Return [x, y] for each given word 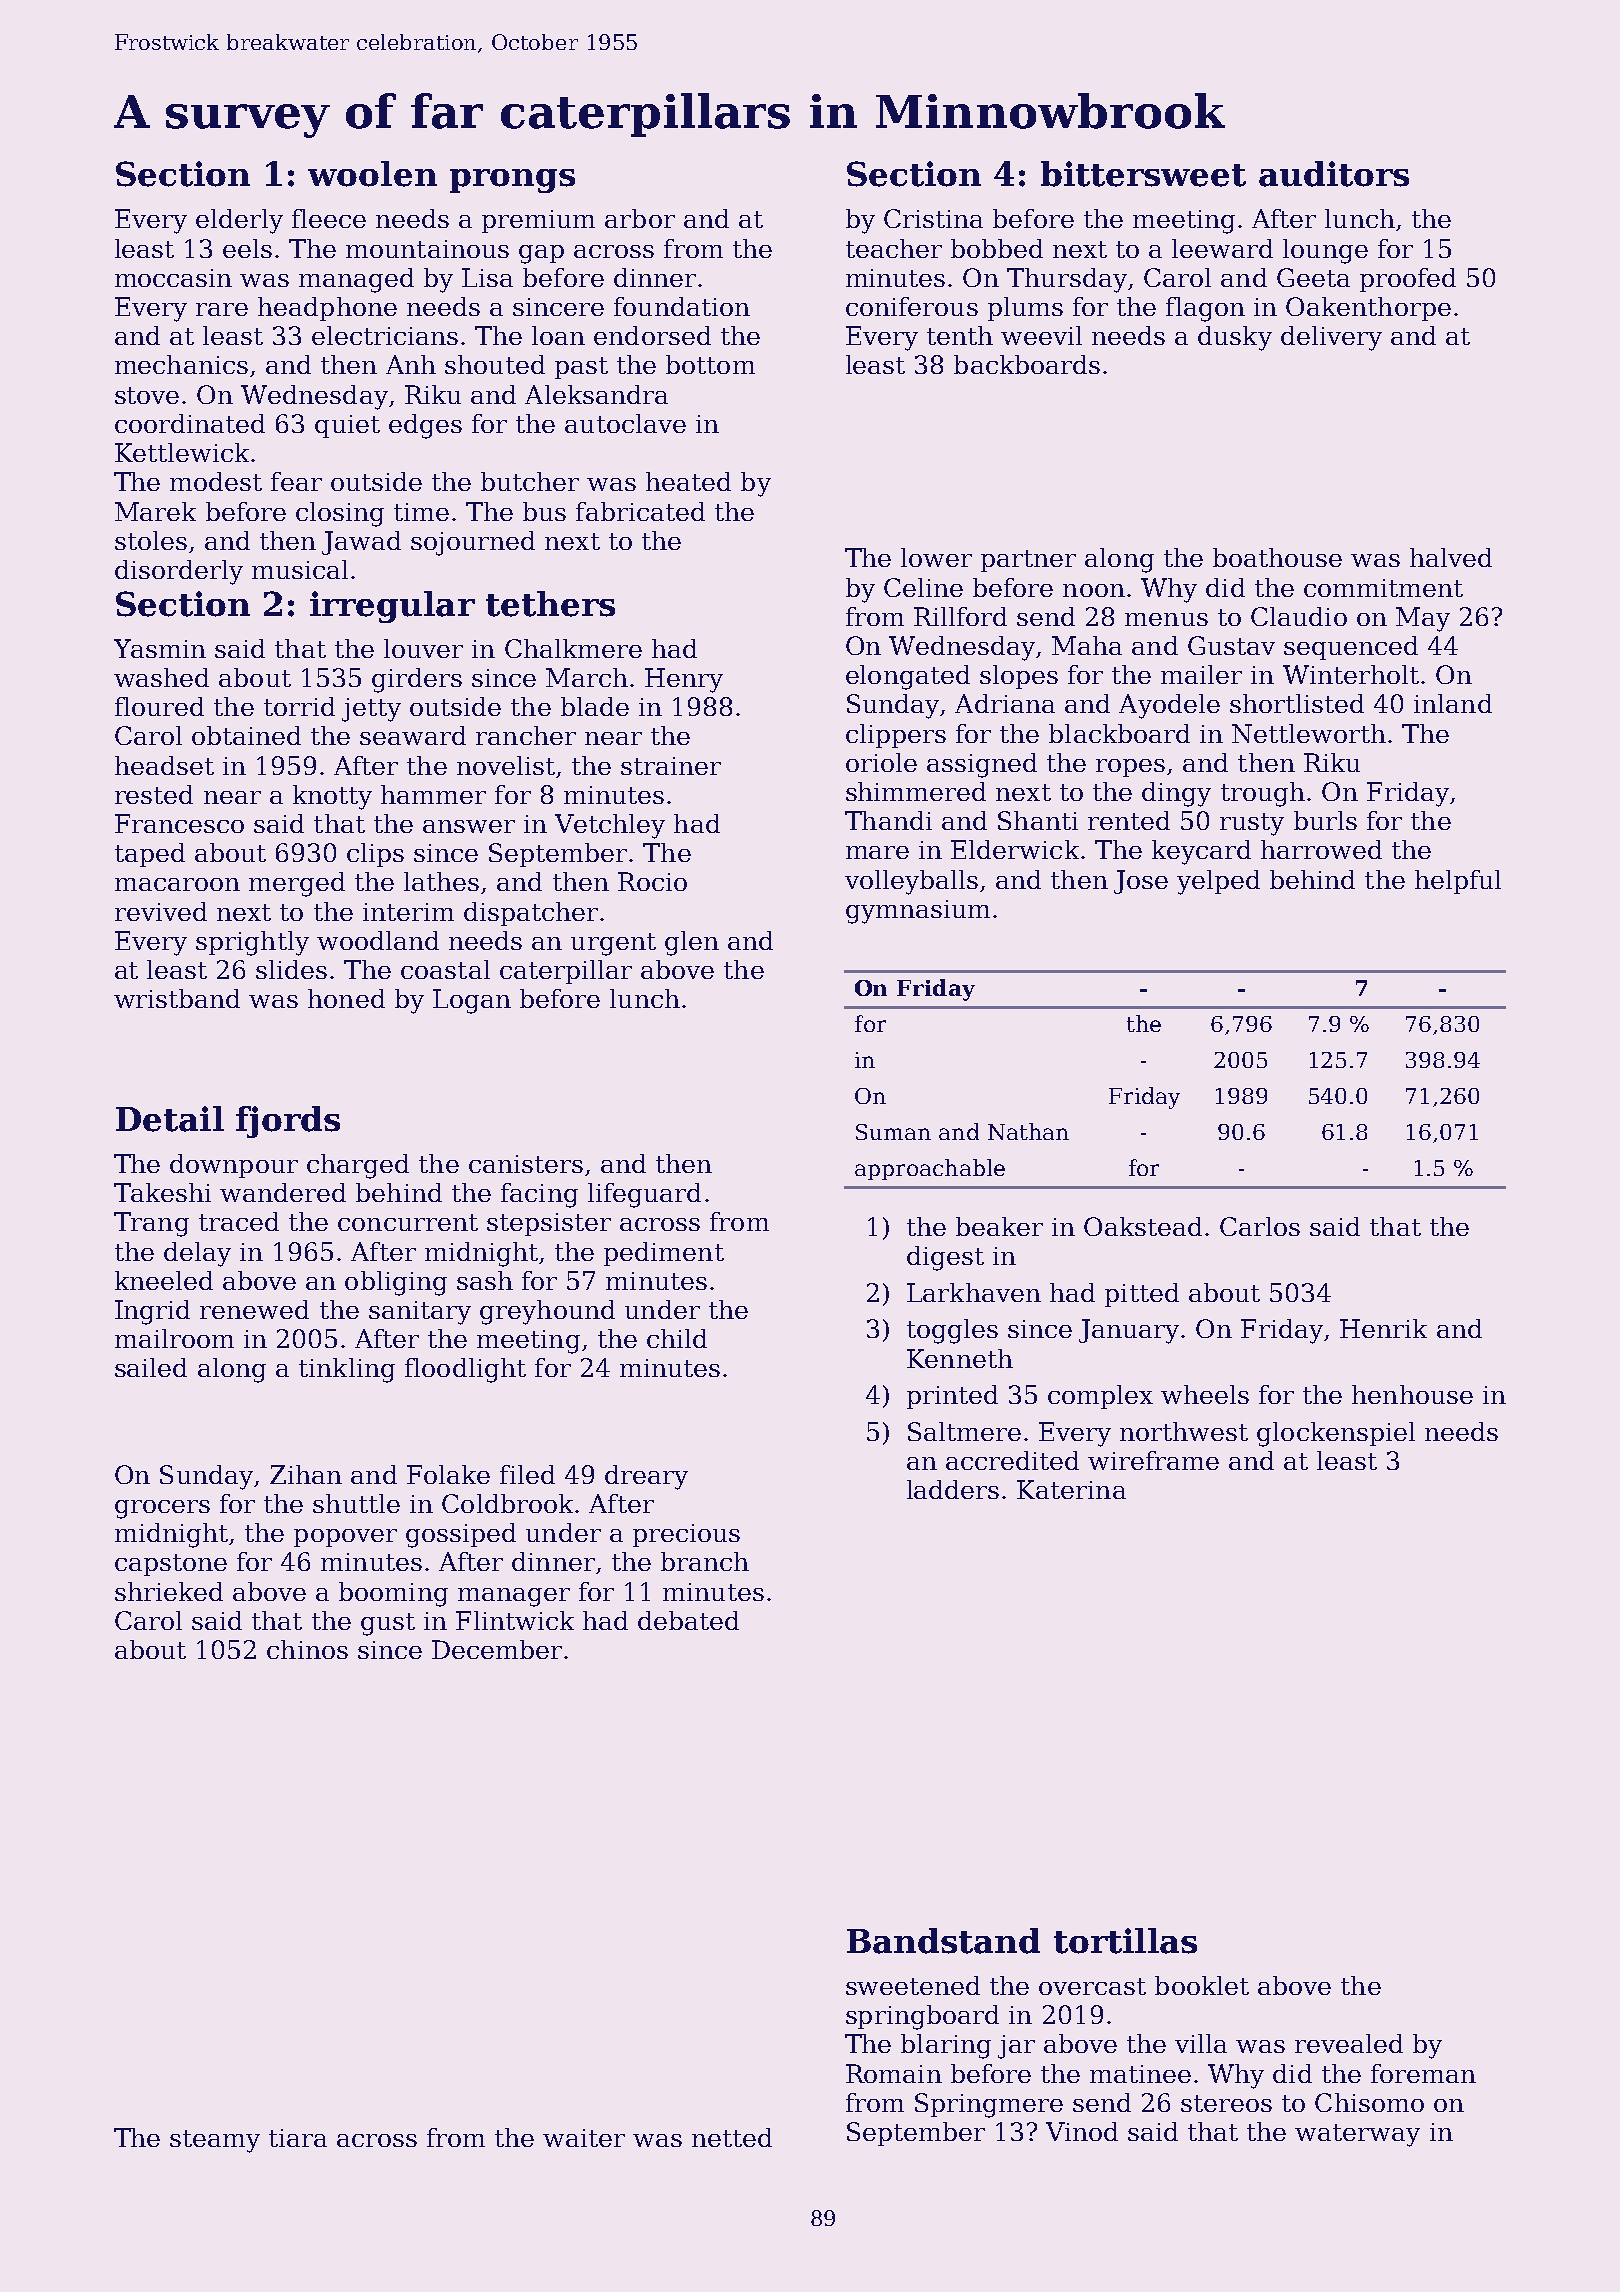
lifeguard [644, 1195]
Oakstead [1143, 1226]
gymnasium [918, 912]
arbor [640, 218]
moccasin [173, 278]
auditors [1334, 174]
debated [688, 1620]
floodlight [465, 1370]
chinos [307, 1649]
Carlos [1260, 1226]
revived [161, 911]
